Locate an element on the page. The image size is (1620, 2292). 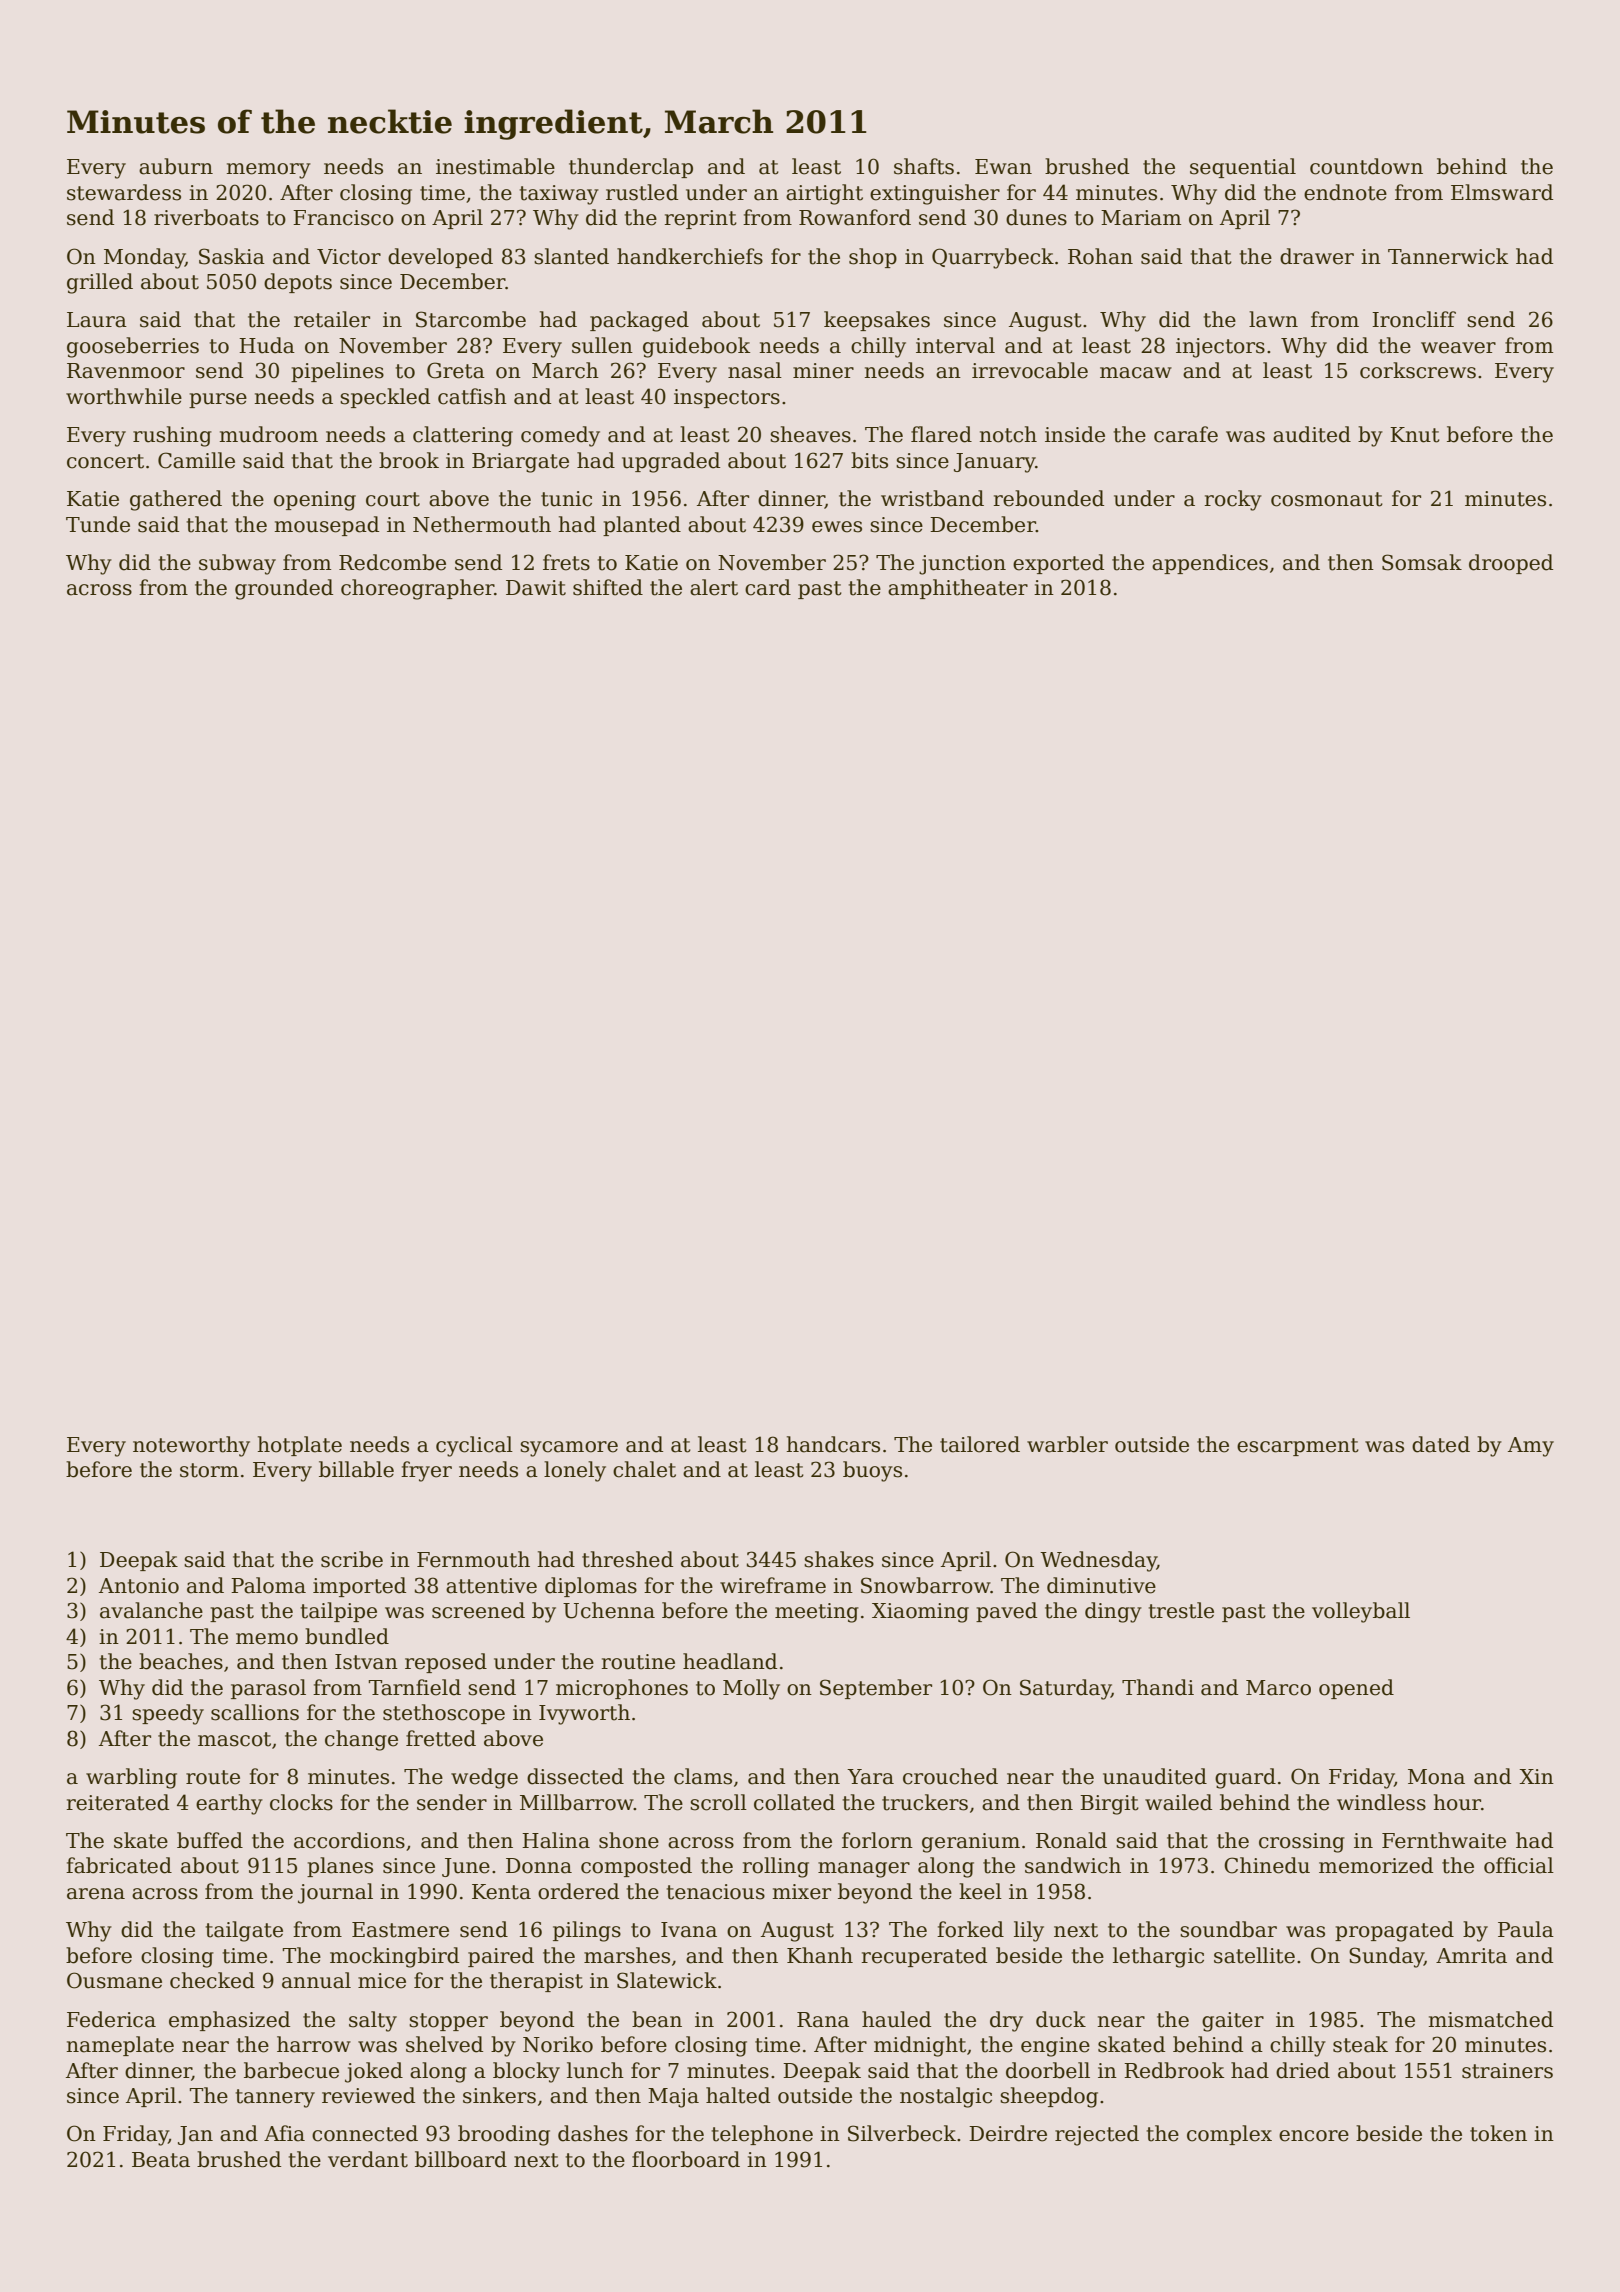
rustled is located at coordinates (642, 192).
